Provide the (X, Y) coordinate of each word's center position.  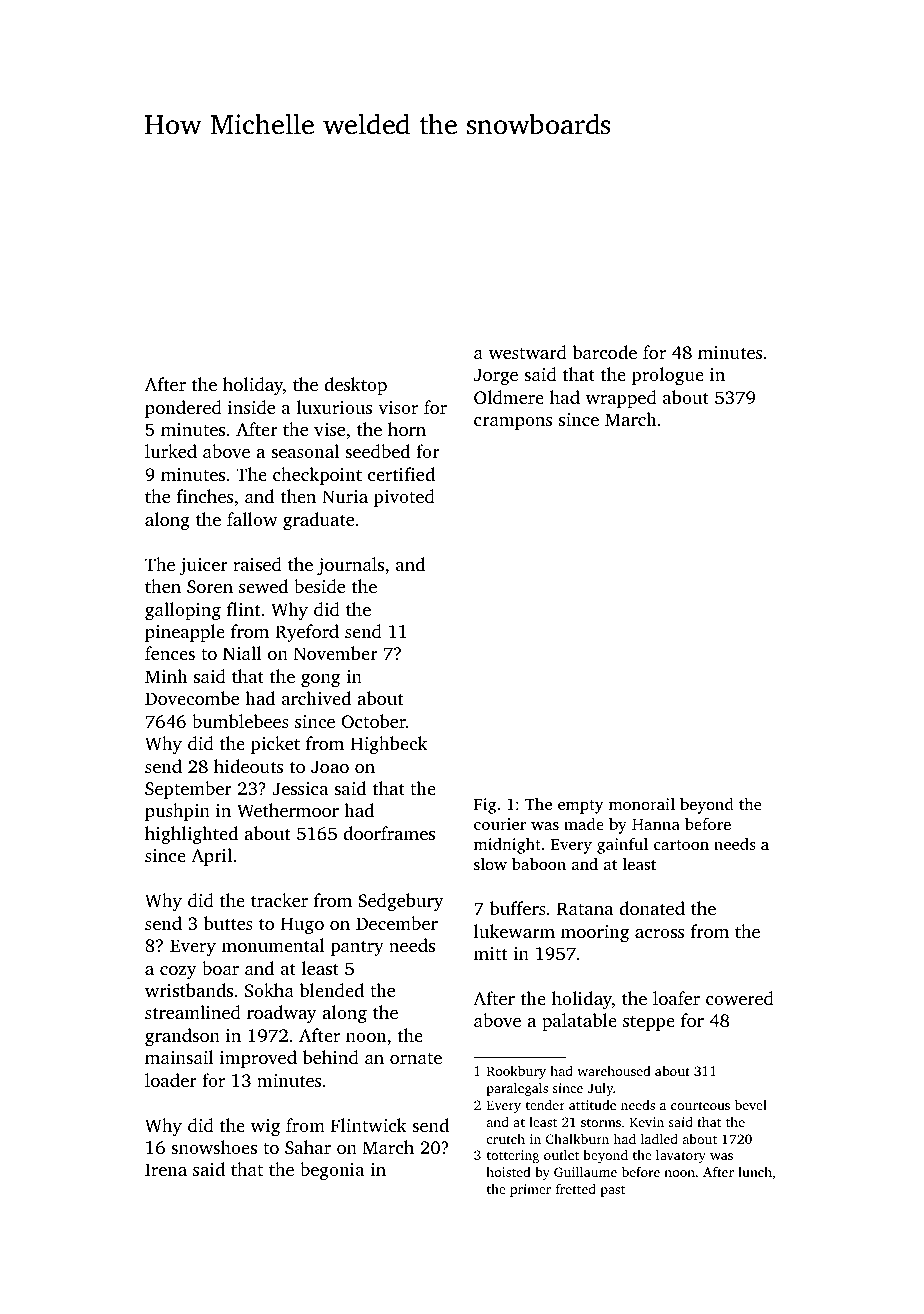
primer (530, 1190)
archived (316, 698)
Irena (166, 1169)
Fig (485, 806)
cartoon (681, 845)
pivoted (404, 498)
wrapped (621, 399)
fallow (252, 519)
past (613, 1191)
